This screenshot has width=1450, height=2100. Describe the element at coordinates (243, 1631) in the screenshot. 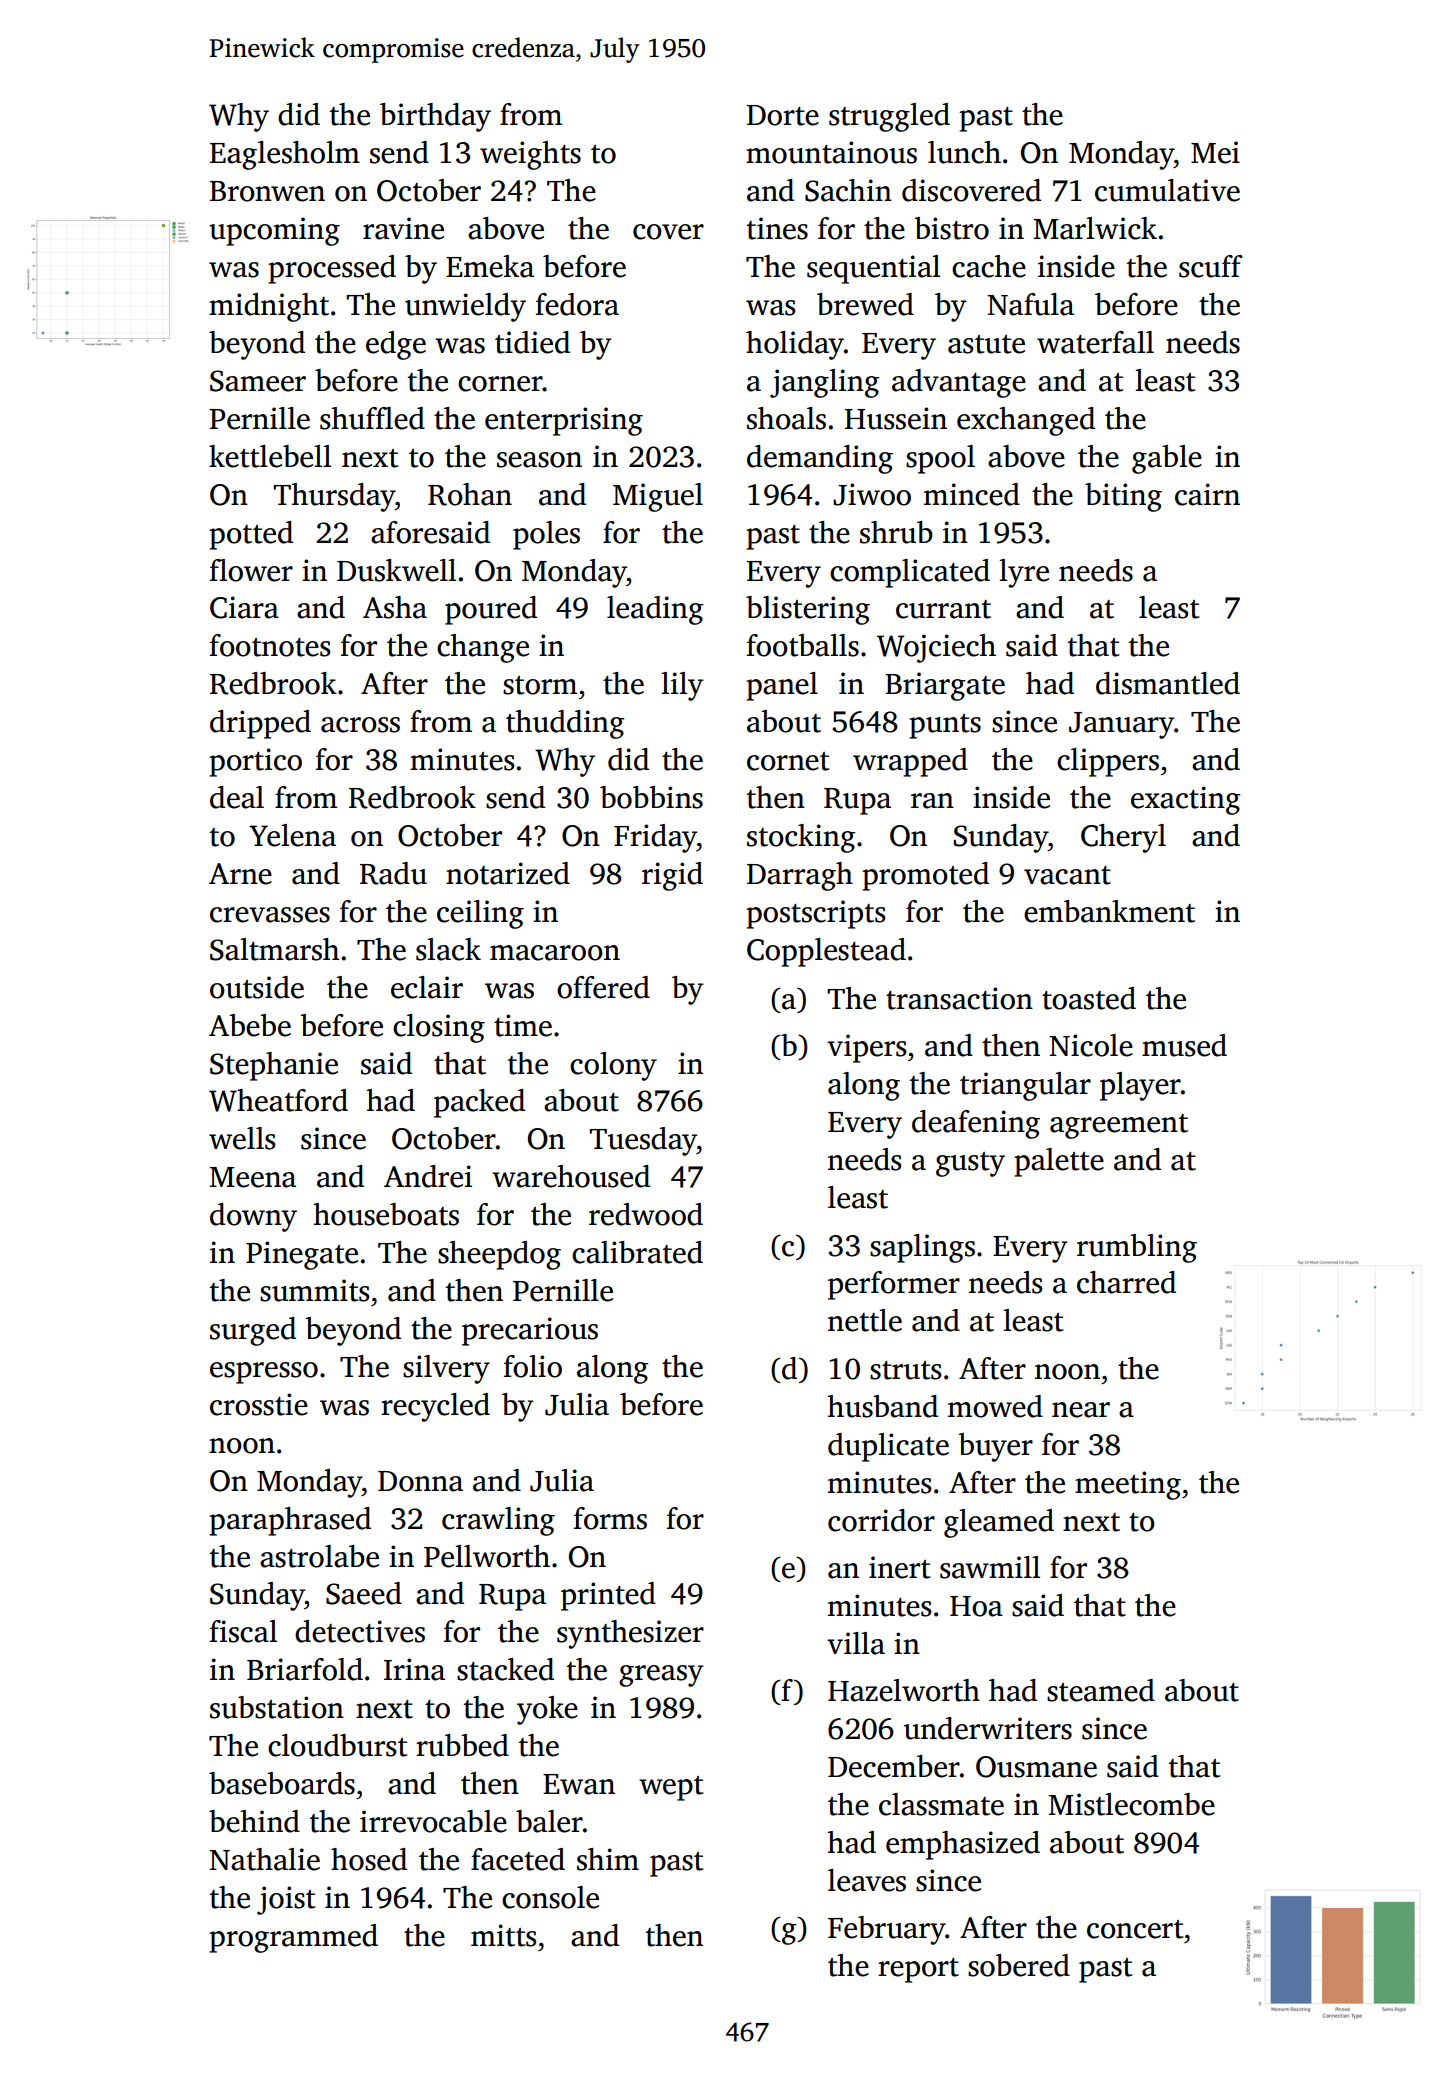

I see `fiscal` at that location.
